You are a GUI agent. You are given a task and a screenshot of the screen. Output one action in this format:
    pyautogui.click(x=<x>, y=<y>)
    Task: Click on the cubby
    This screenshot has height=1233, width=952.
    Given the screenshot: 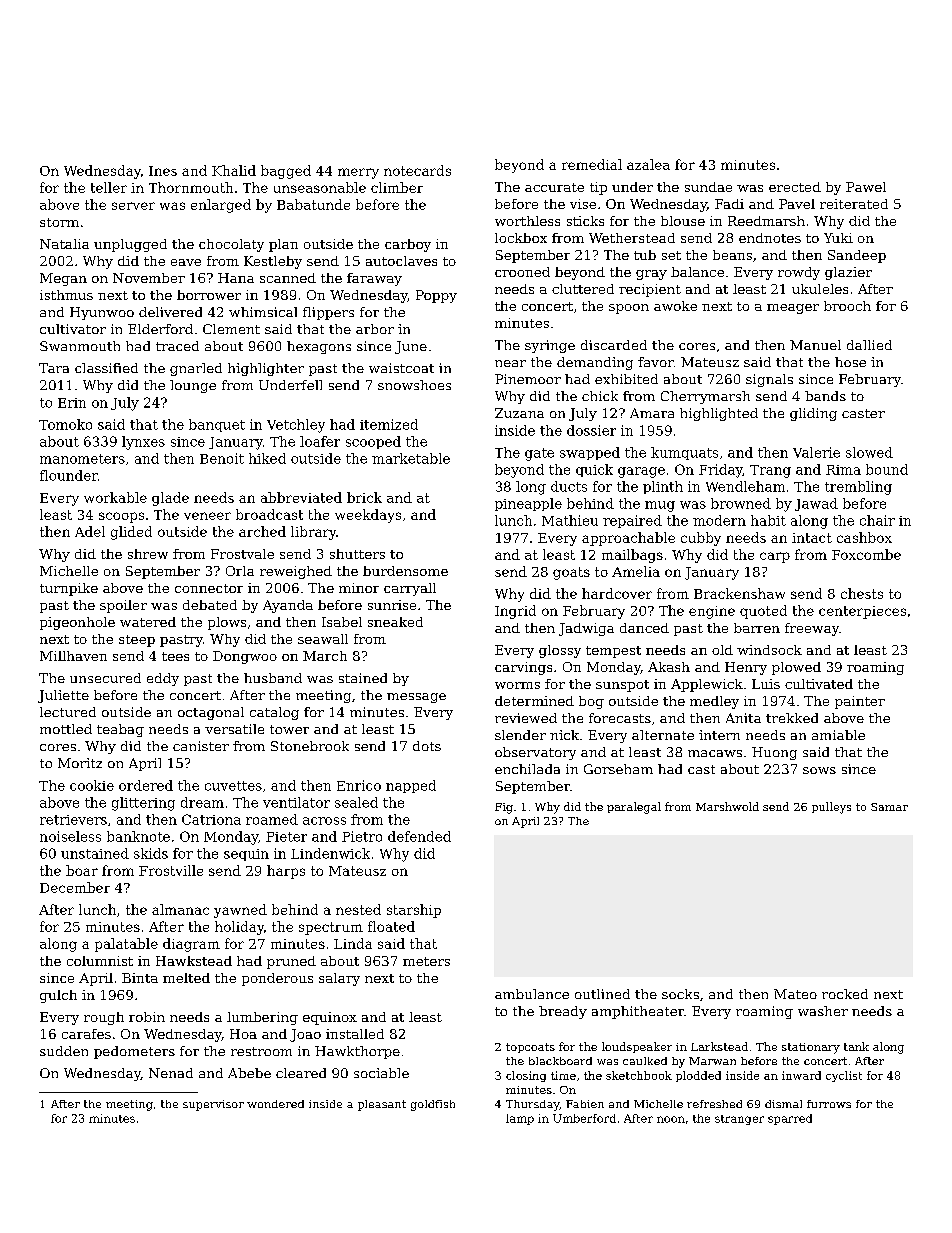 What is the action you would take?
    pyautogui.click(x=701, y=539)
